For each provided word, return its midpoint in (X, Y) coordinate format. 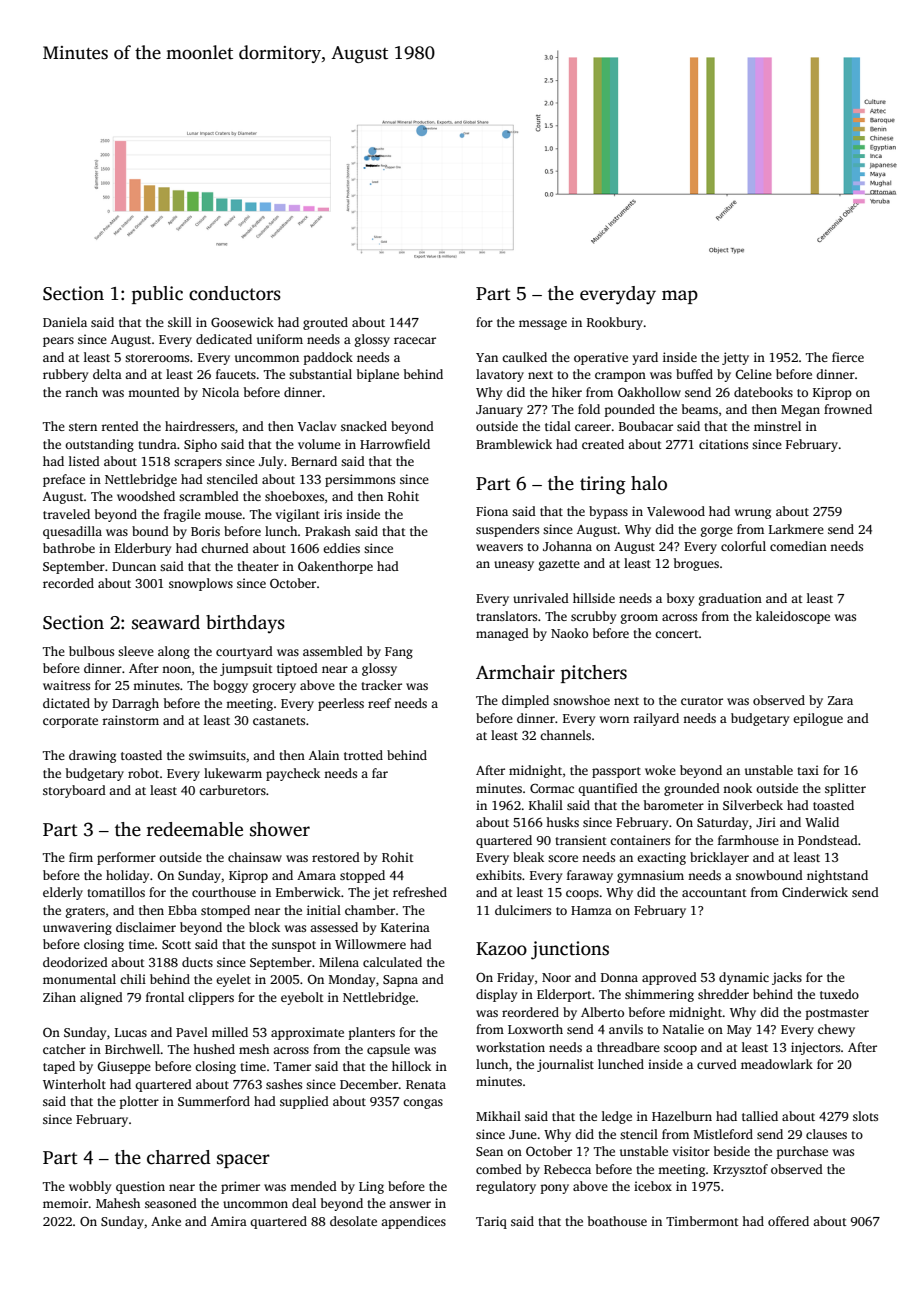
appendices (413, 1222)
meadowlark (777, 1064)
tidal (558, 426)
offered (788, 1221)
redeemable (195, 829)
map (680, 297)
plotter (139, 1102)
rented (120, 426)
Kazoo (501, 949)
